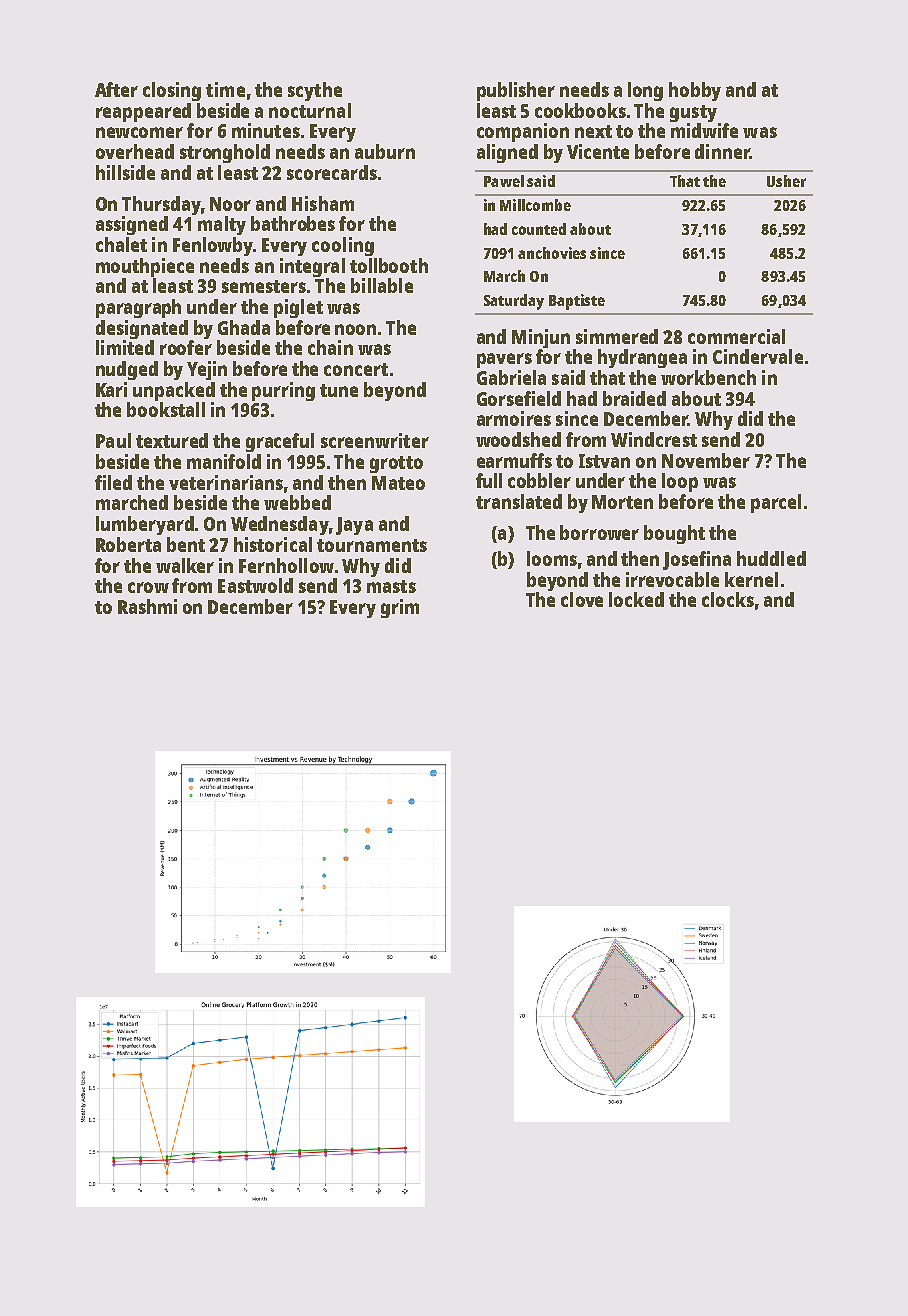 The width and height of the screenshot is (908, 1316). Describe the element at coordinates (636, 599) in the screenshot. I see `locked` at that location.
